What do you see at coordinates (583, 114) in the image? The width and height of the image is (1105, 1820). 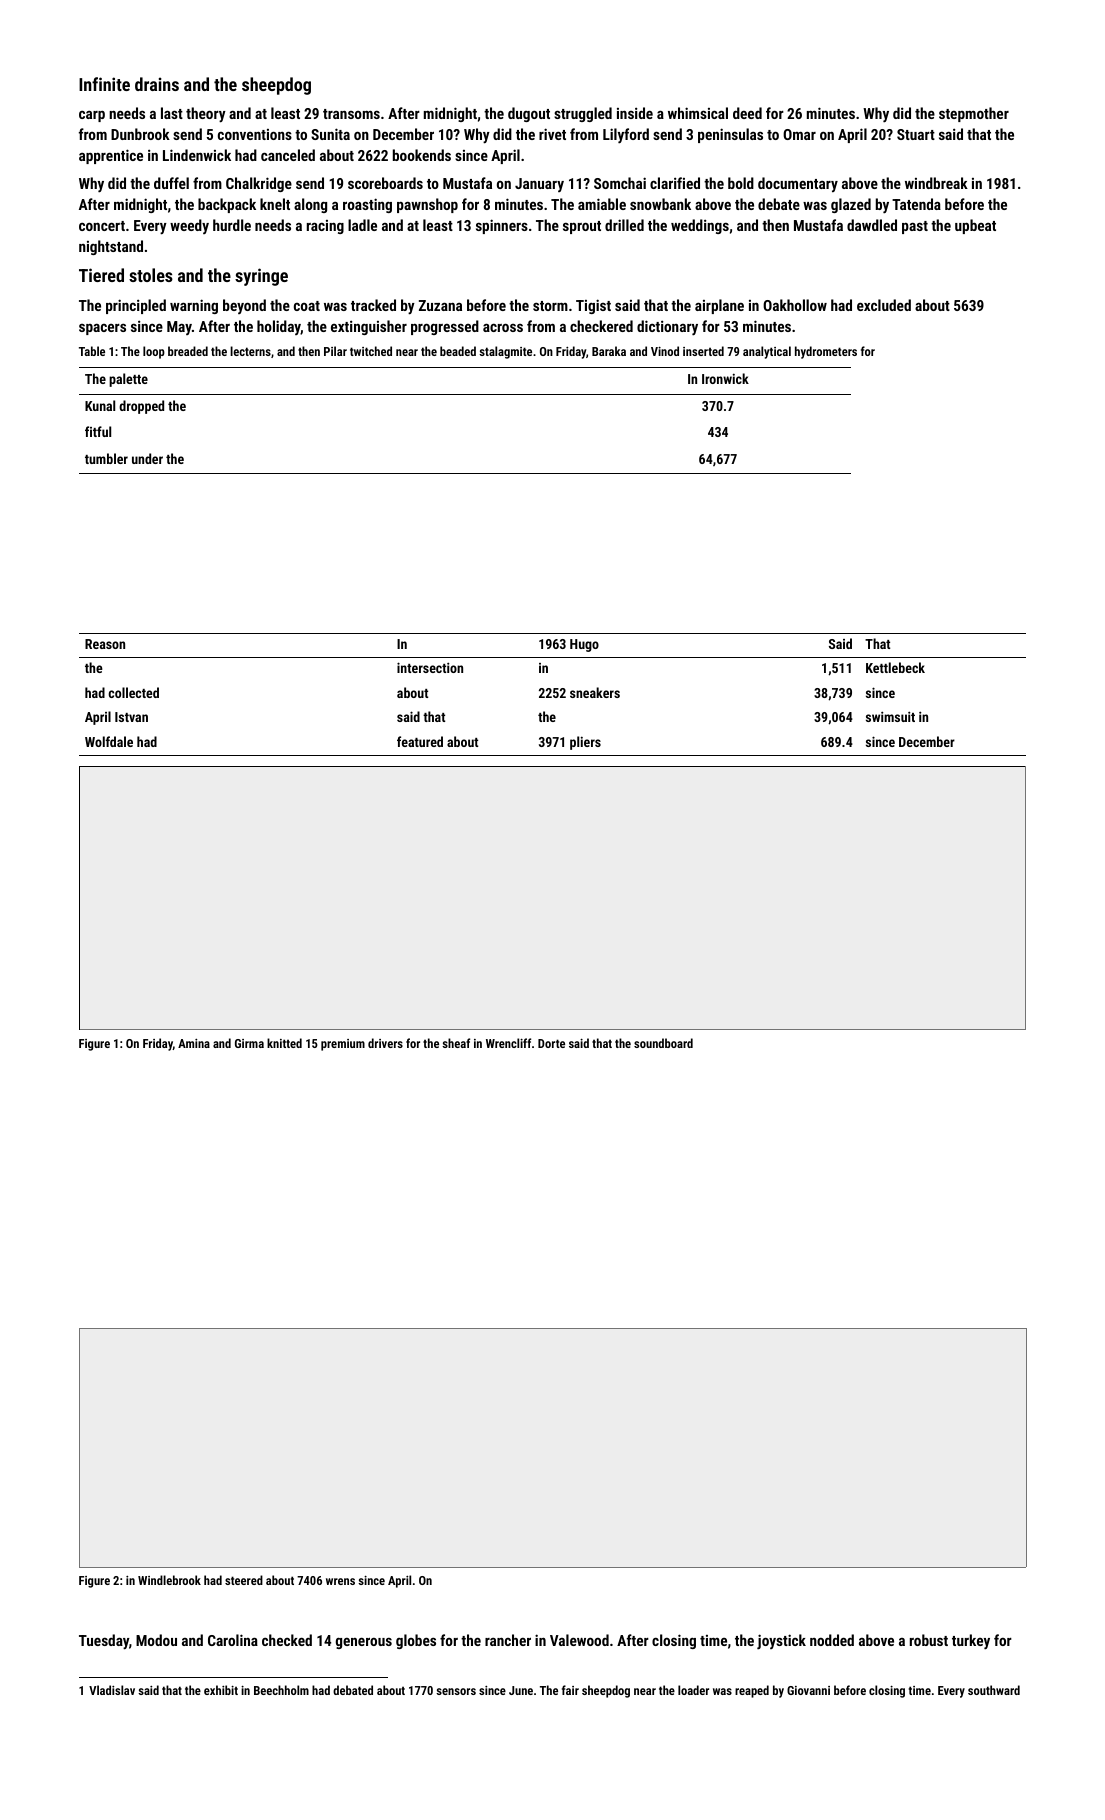 I see `struggled` at bounding box center [583, 114].
